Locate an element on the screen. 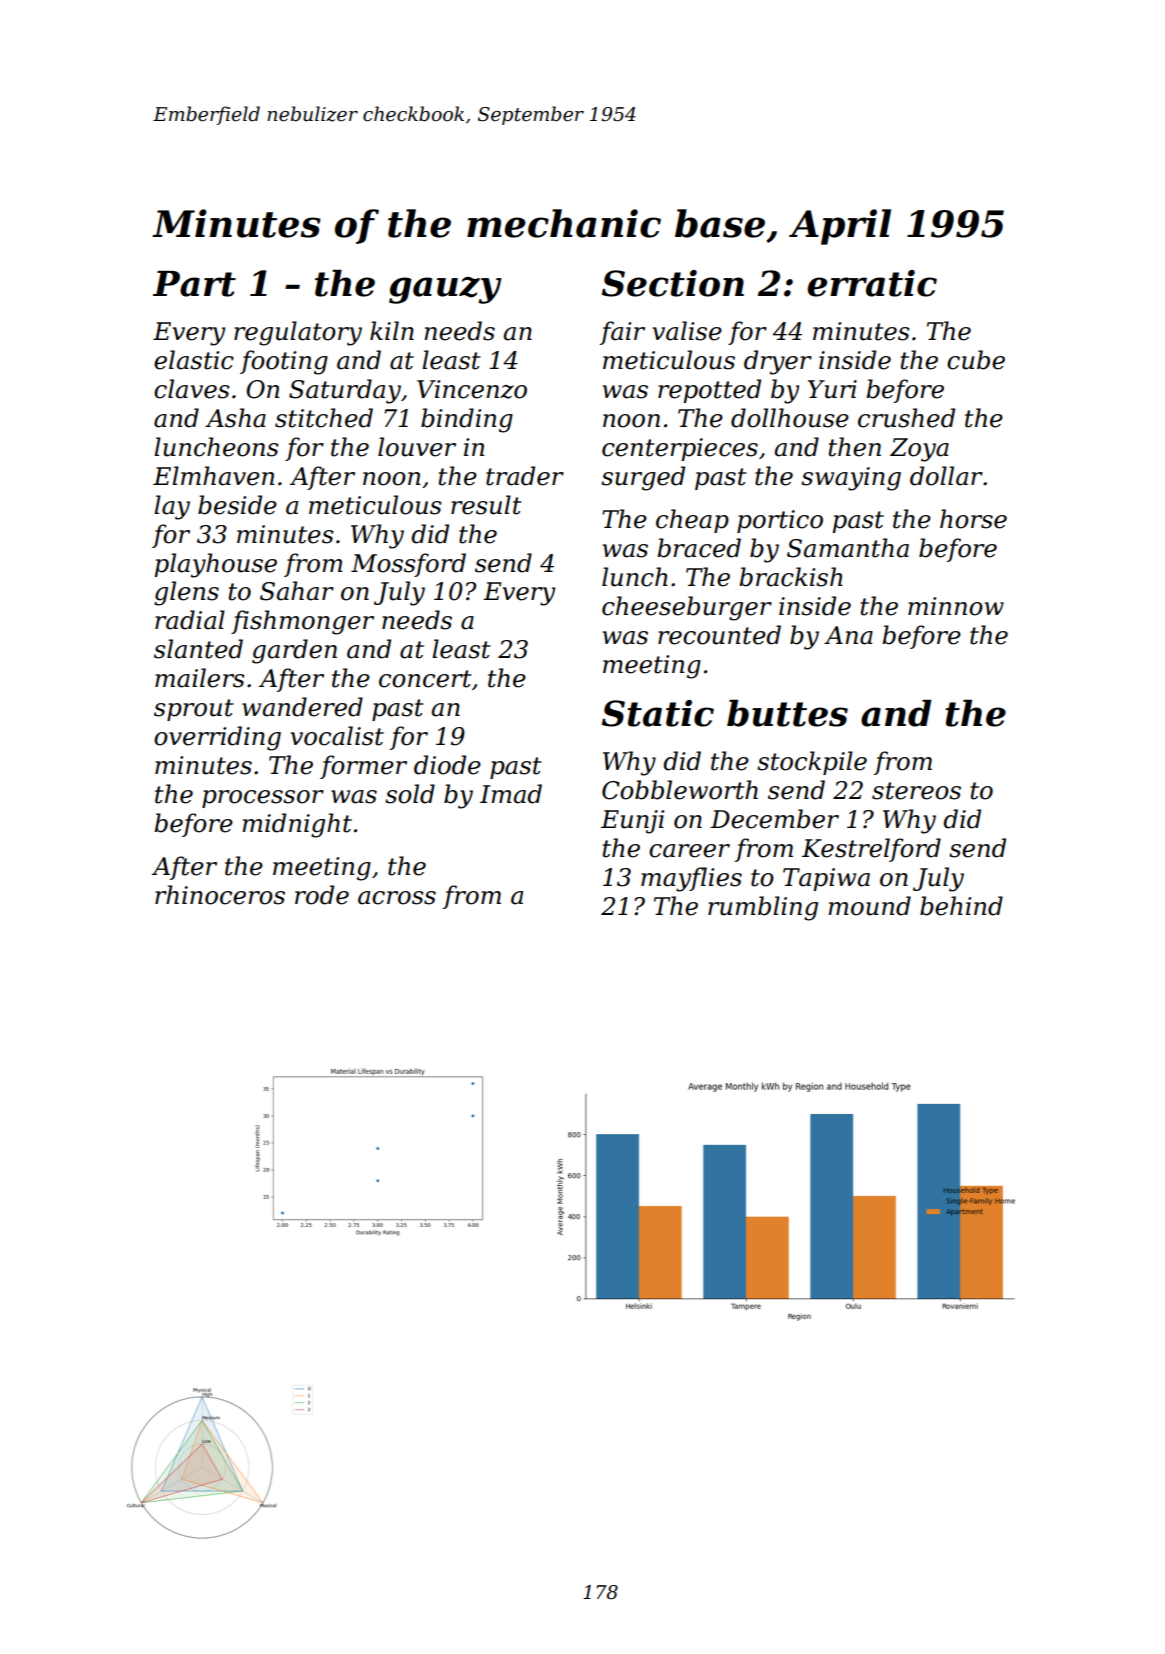  crushed is located at coordinates (906, 418).
